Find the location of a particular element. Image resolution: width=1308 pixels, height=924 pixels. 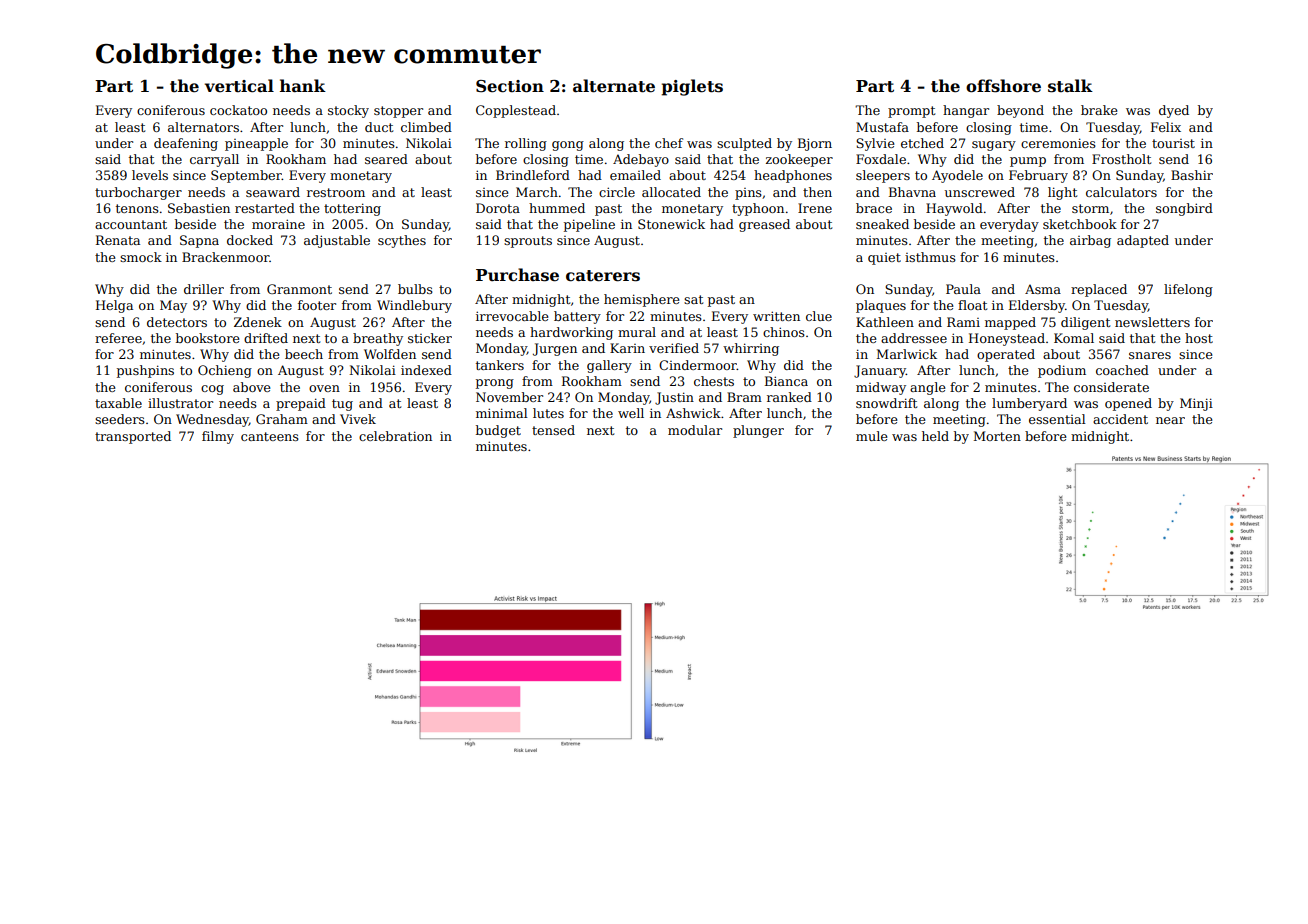

stalk is located at coordinates (1070, 86).
